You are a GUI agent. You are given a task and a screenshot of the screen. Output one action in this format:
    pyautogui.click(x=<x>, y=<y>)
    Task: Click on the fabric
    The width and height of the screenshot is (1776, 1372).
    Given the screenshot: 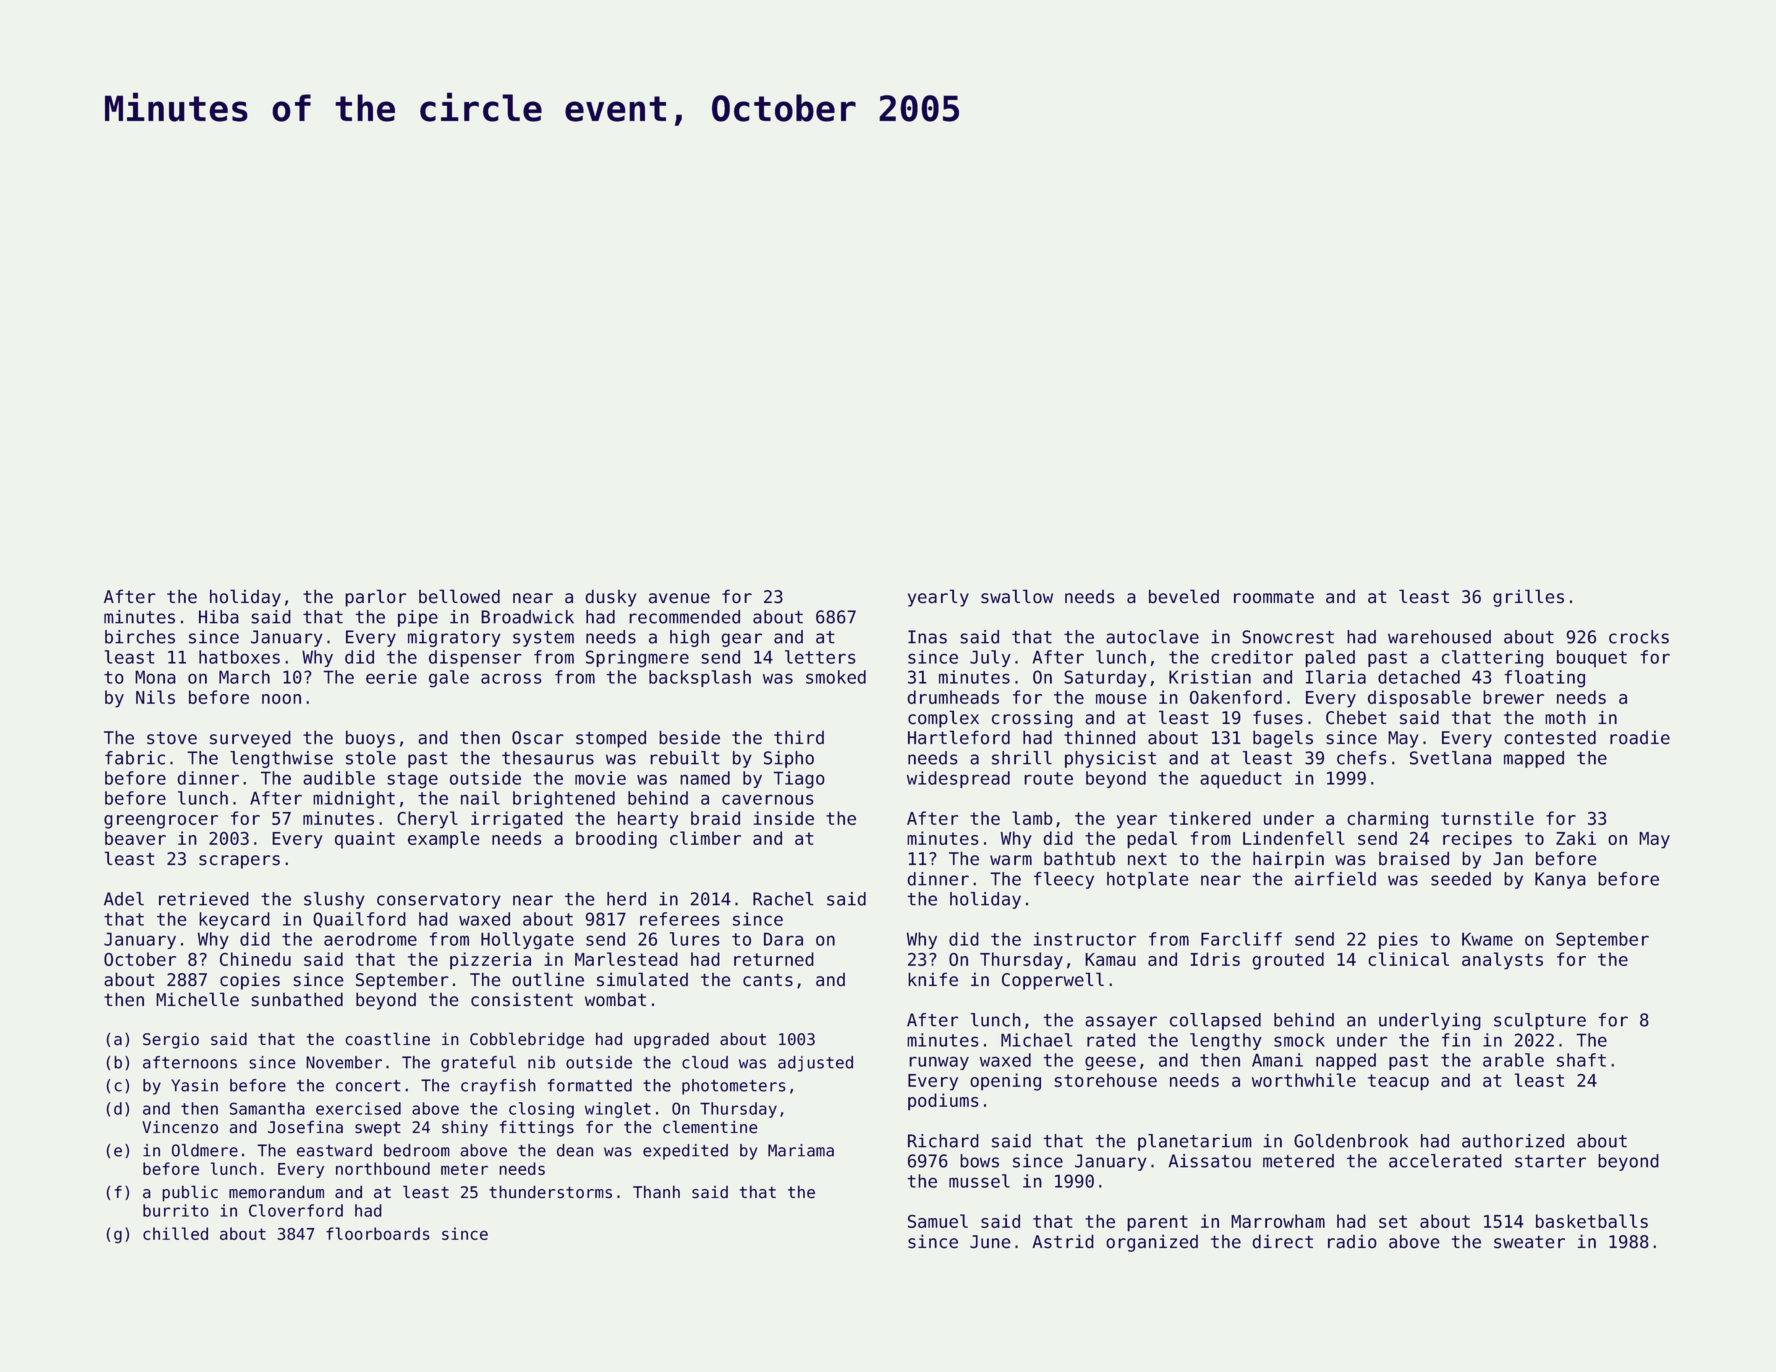 What is the action you would take?
    pyautogui.click(x=135, y=758)
